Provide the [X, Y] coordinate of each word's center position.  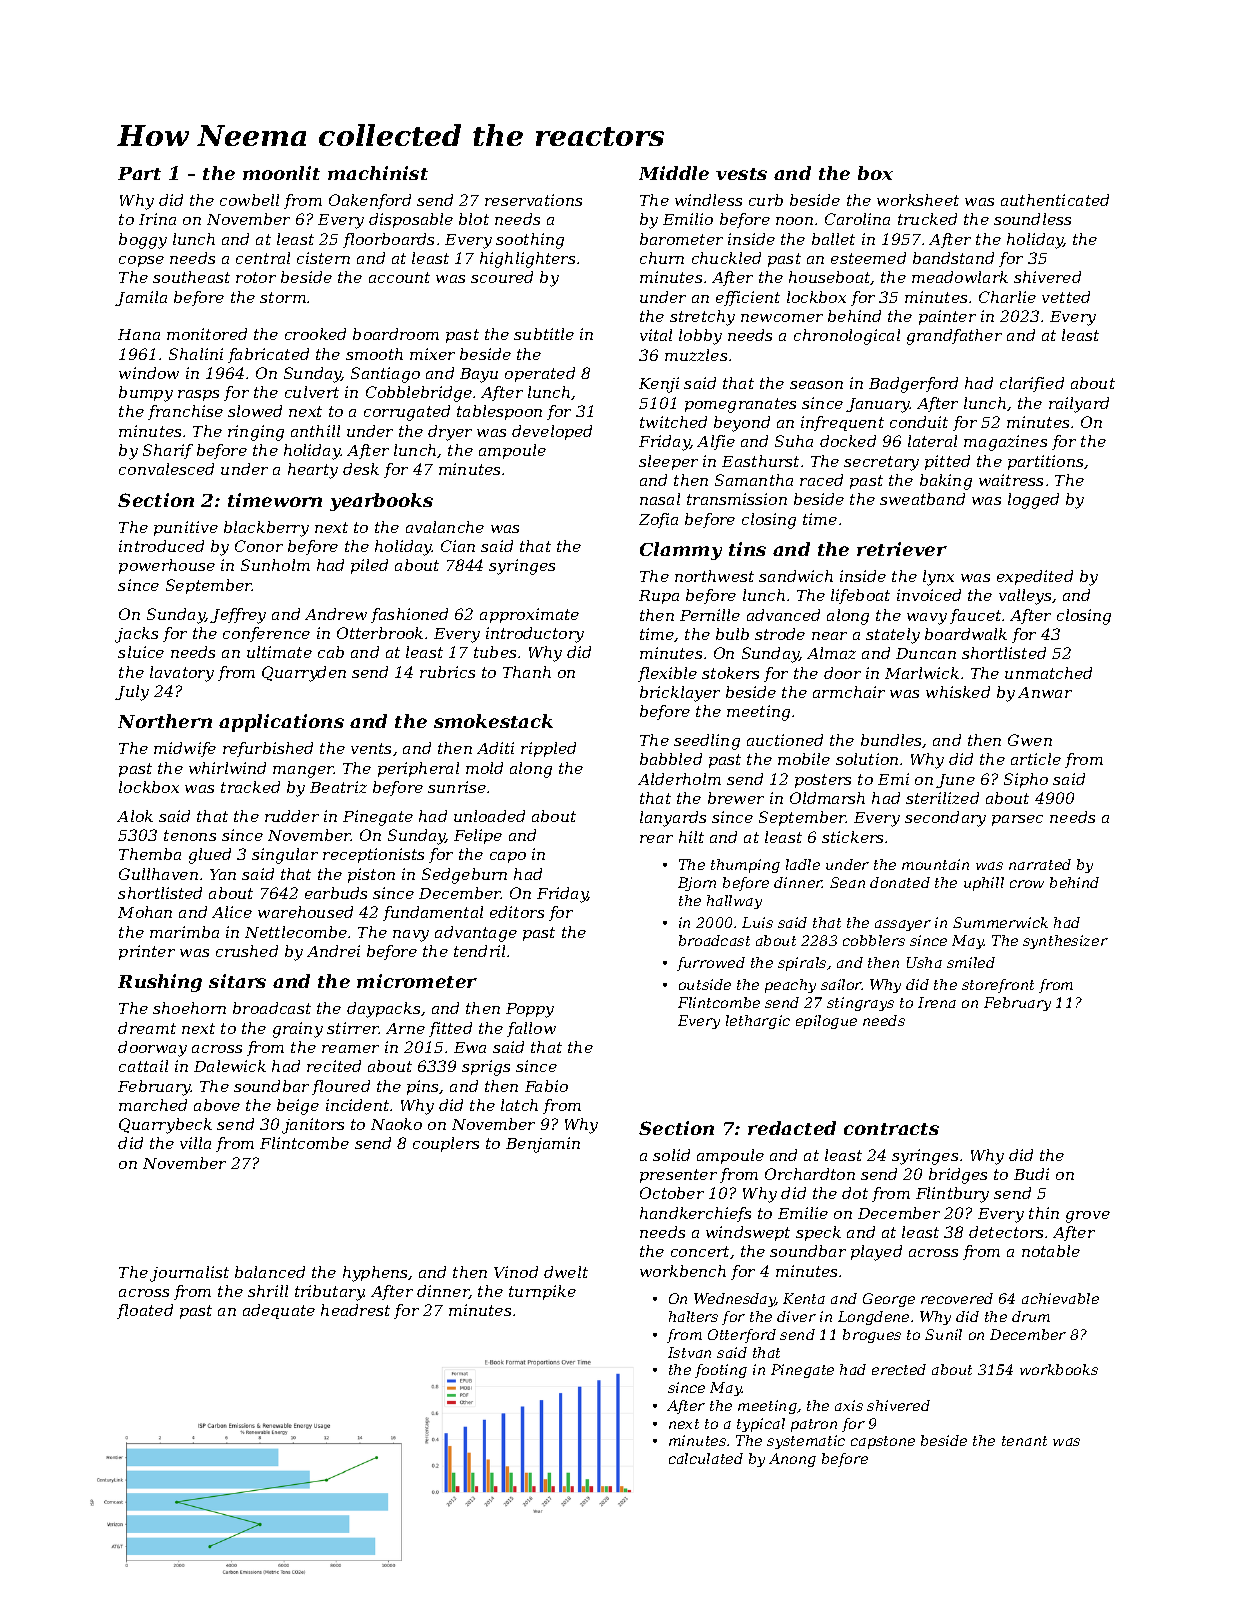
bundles [892, 741]
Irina [157, 219]
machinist [378, 173]
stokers [730, 673]
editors [517, 912]
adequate [279, 1311]
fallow [531, 1029]
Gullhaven [158, 874]
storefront [998, 986]
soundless [1032, 219]
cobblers [874, 940]
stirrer [353, 1028]
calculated [706, 1458]
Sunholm [275, 565]
